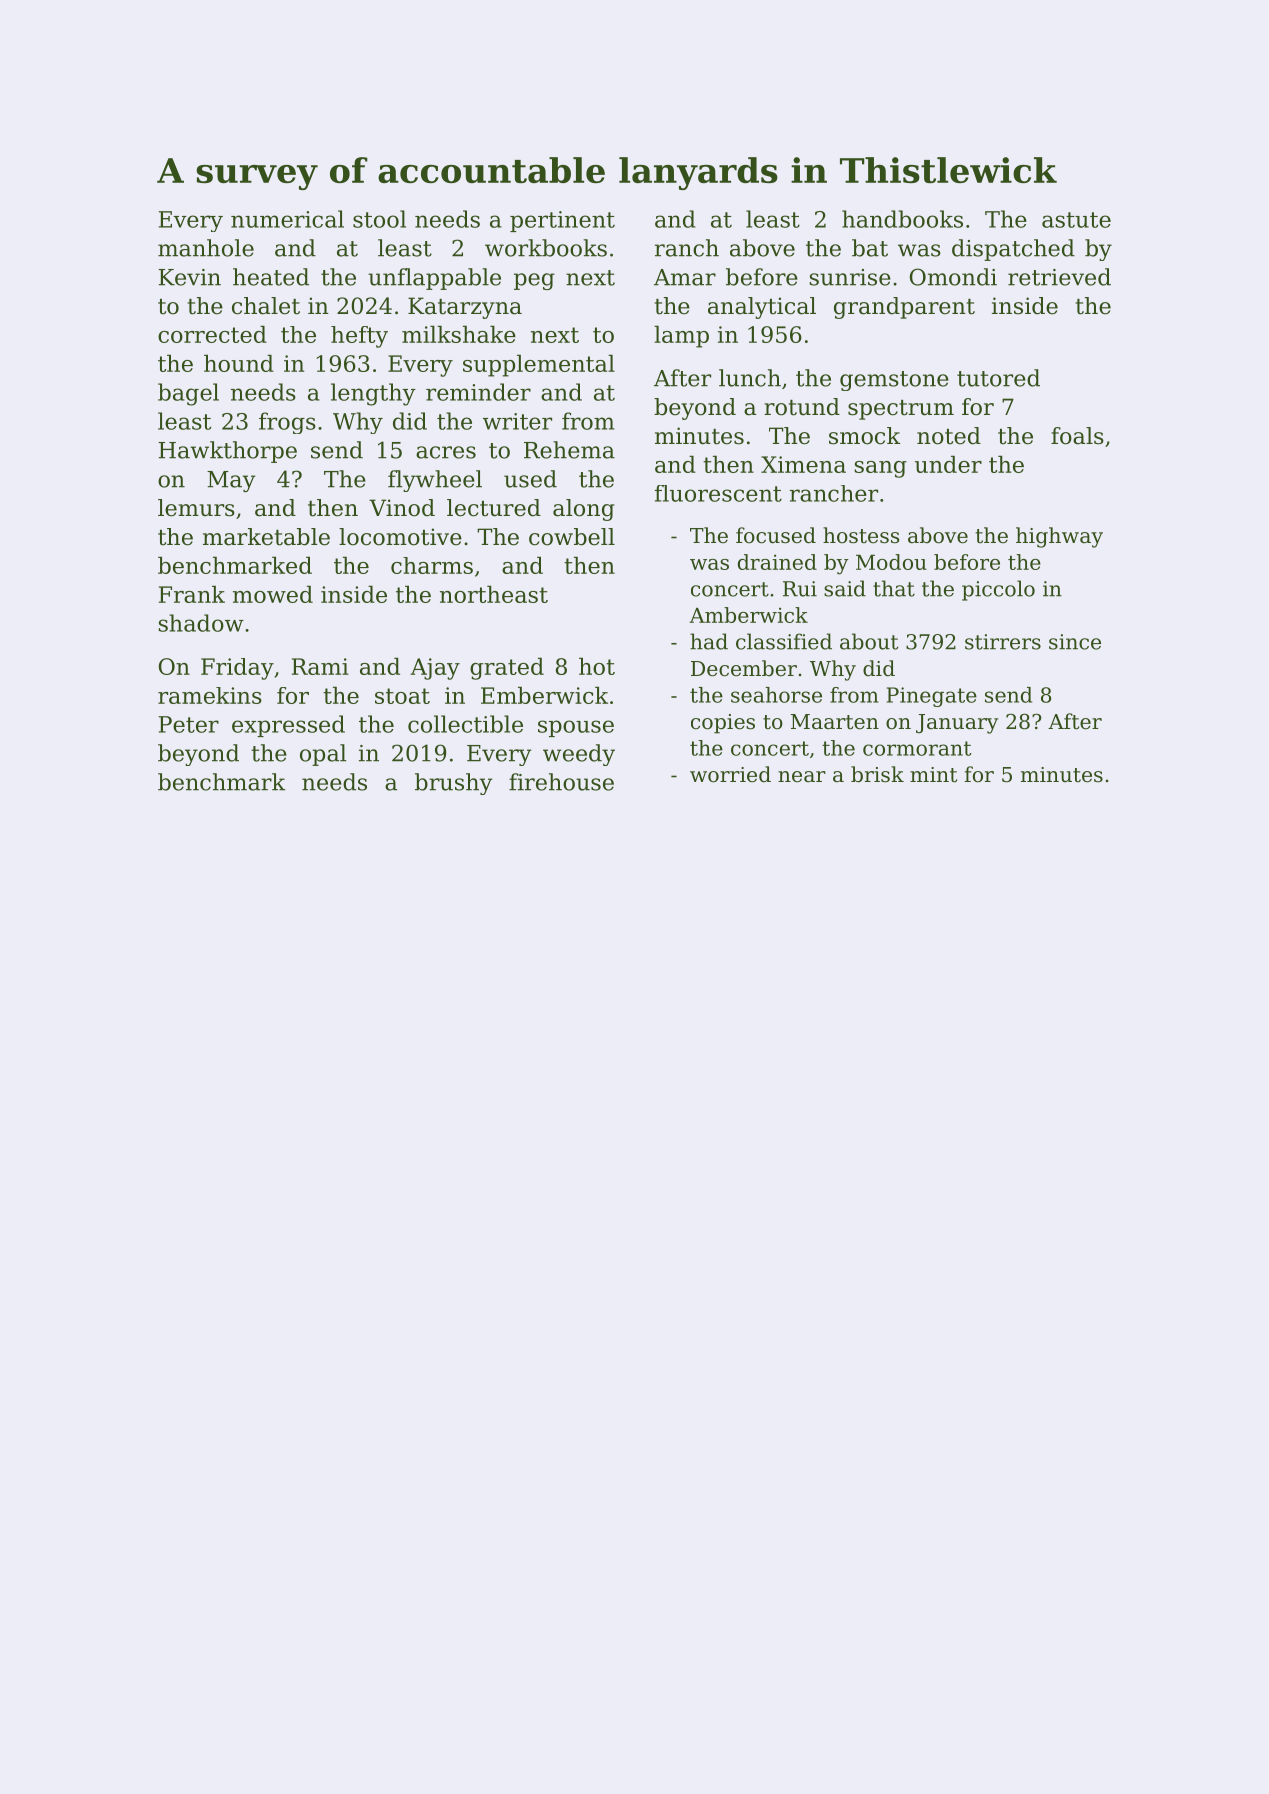  I want to click on hostess, so click(861, 535).
